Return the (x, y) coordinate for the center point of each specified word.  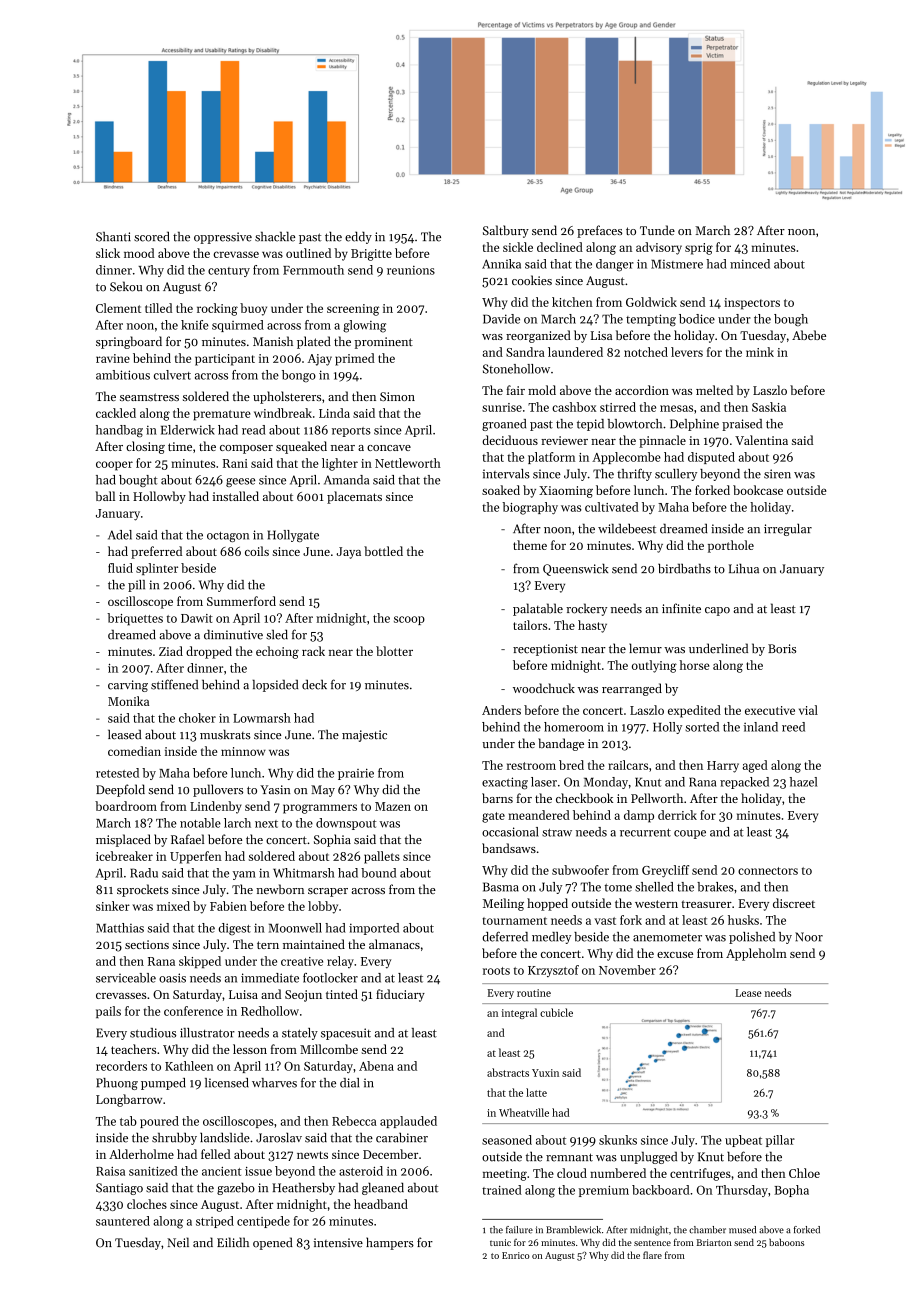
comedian (134, 751)
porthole (731, 546)
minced (750, 264)
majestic (364, 736)
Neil (178, 1242)
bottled (383, 551)
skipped (200, 962)
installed (235, 496)
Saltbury (506, 231)
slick (108, 253)
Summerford (241, 601)
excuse (675, 955)
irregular (788, 529)
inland (761, 727)
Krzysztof (553, 971)
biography (530, 508)
